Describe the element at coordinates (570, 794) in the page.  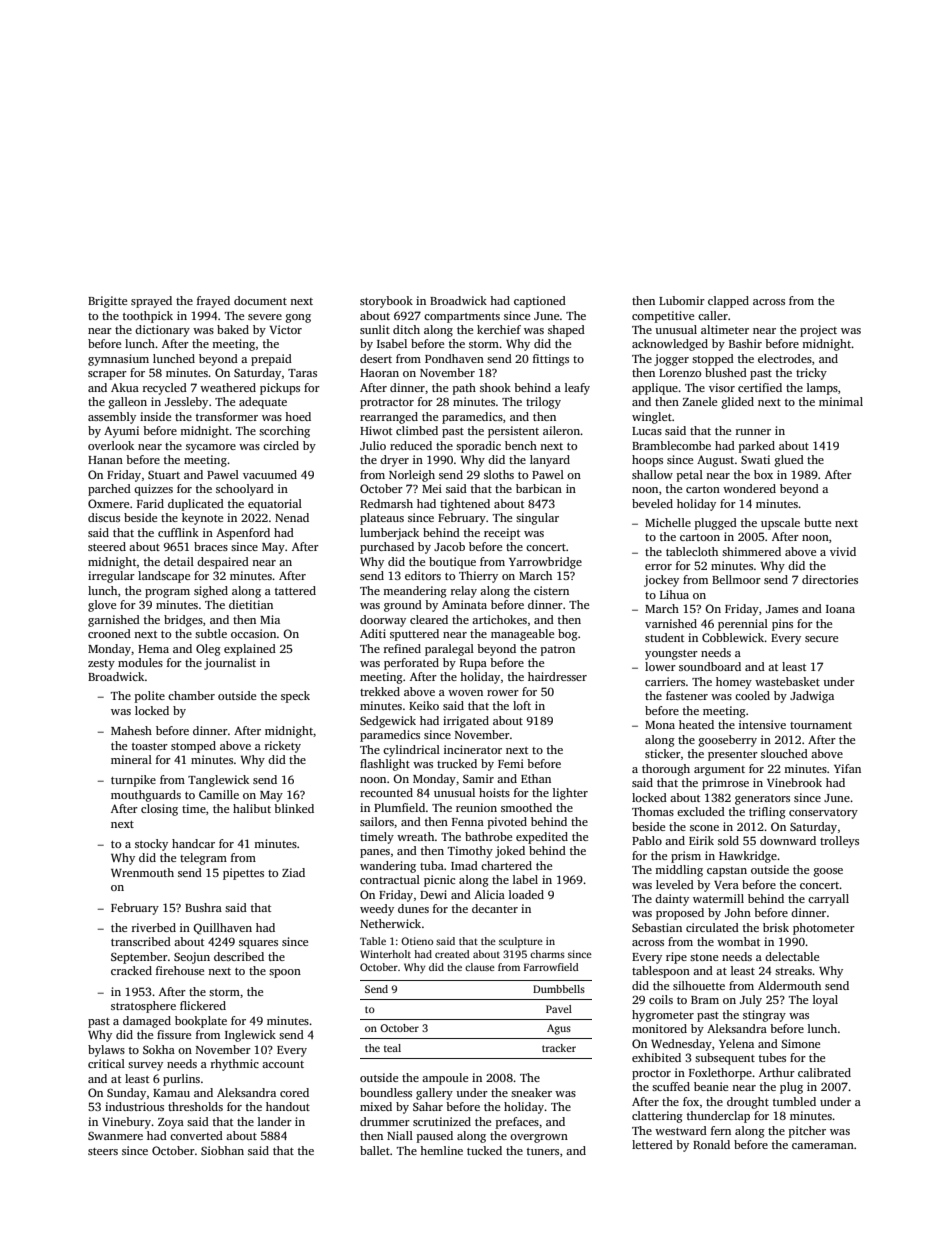
I see `lighter` at that location.
